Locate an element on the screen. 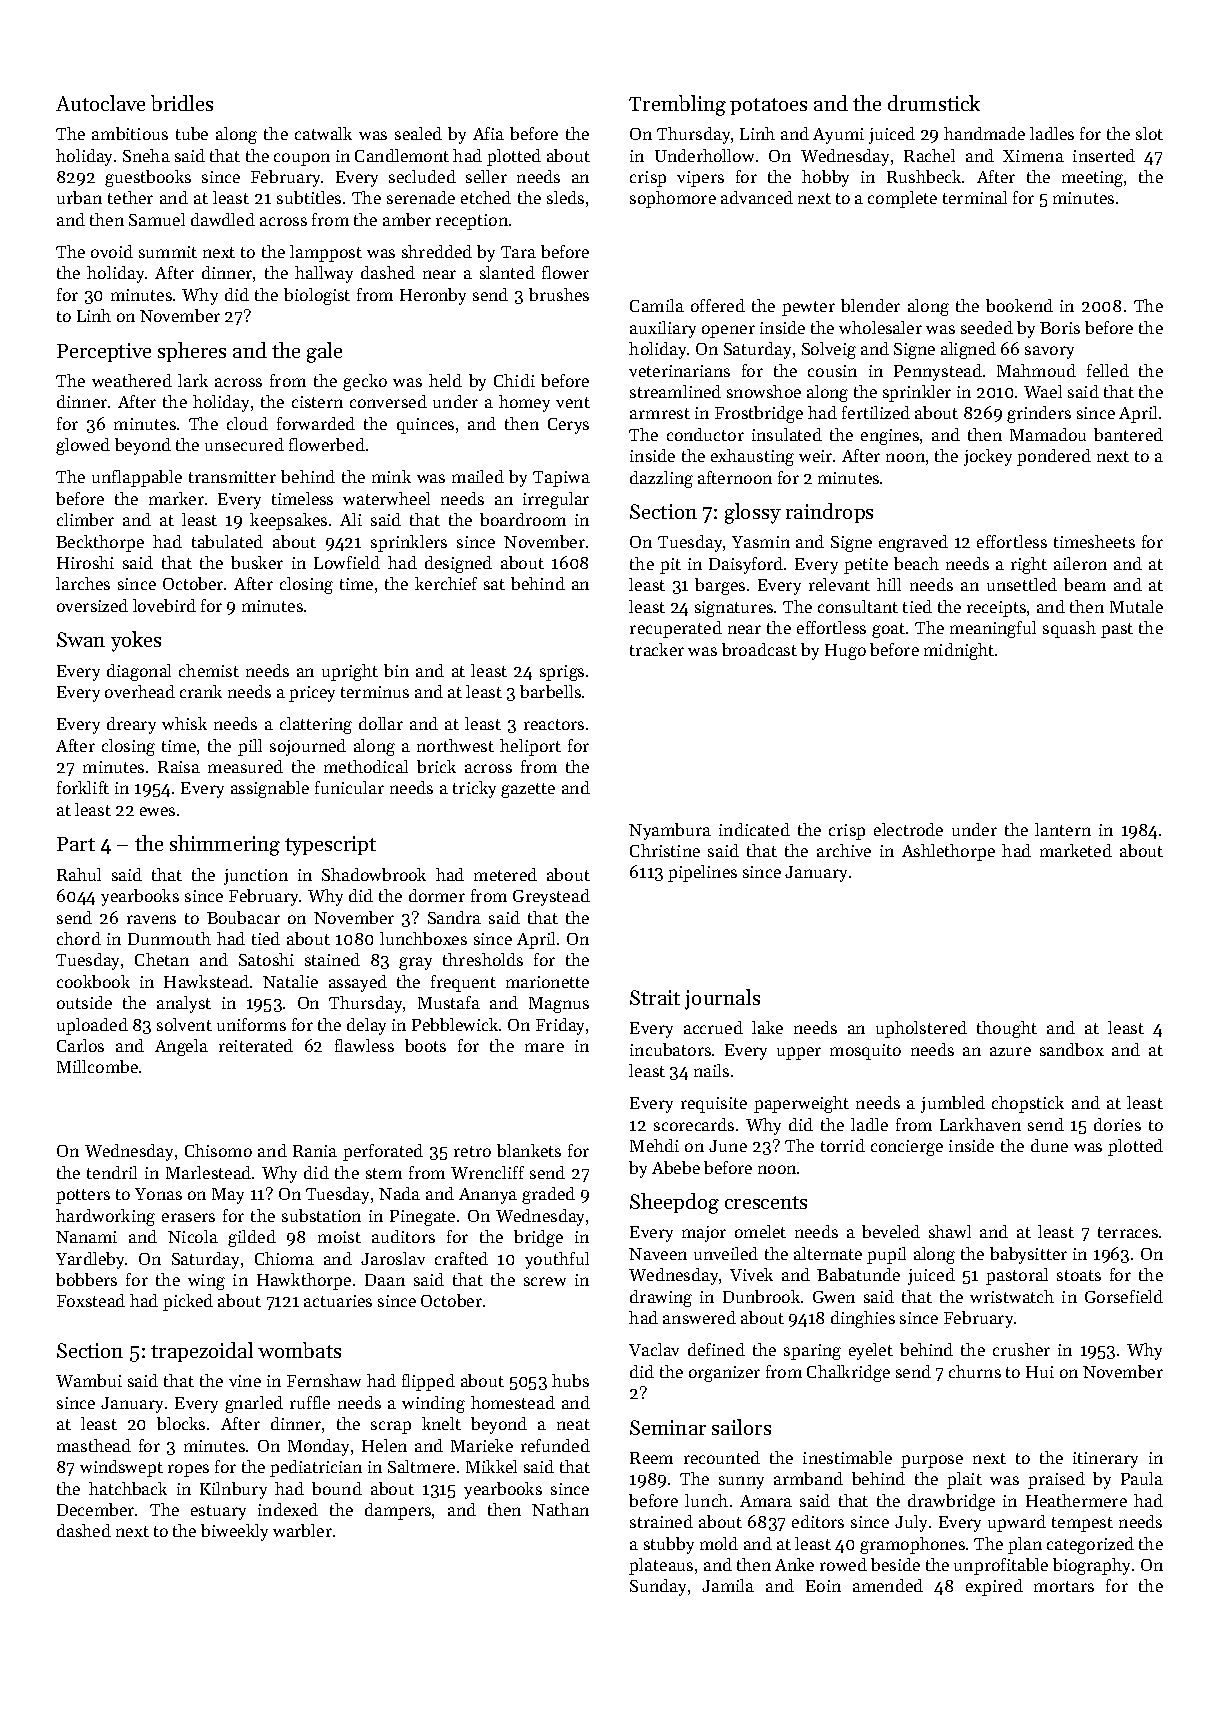  churns is located at coordinates (975, 1371).
